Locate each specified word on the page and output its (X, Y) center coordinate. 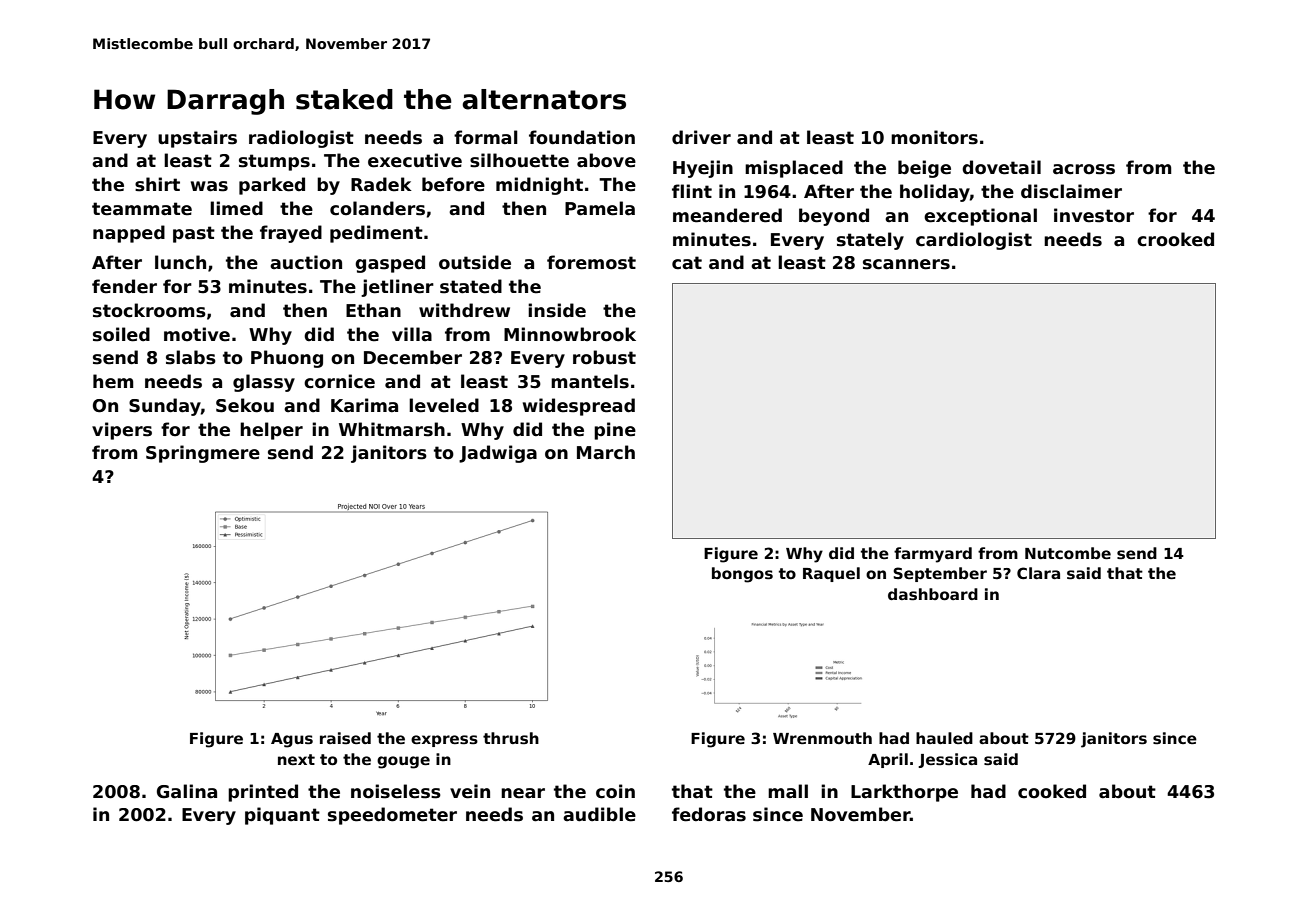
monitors (934, 137)
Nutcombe (1068, 553)
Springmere (203, 454)
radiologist (301, 139)
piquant (282, 816)
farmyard (933, 555)
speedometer (392, 816)
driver (701, 137)
